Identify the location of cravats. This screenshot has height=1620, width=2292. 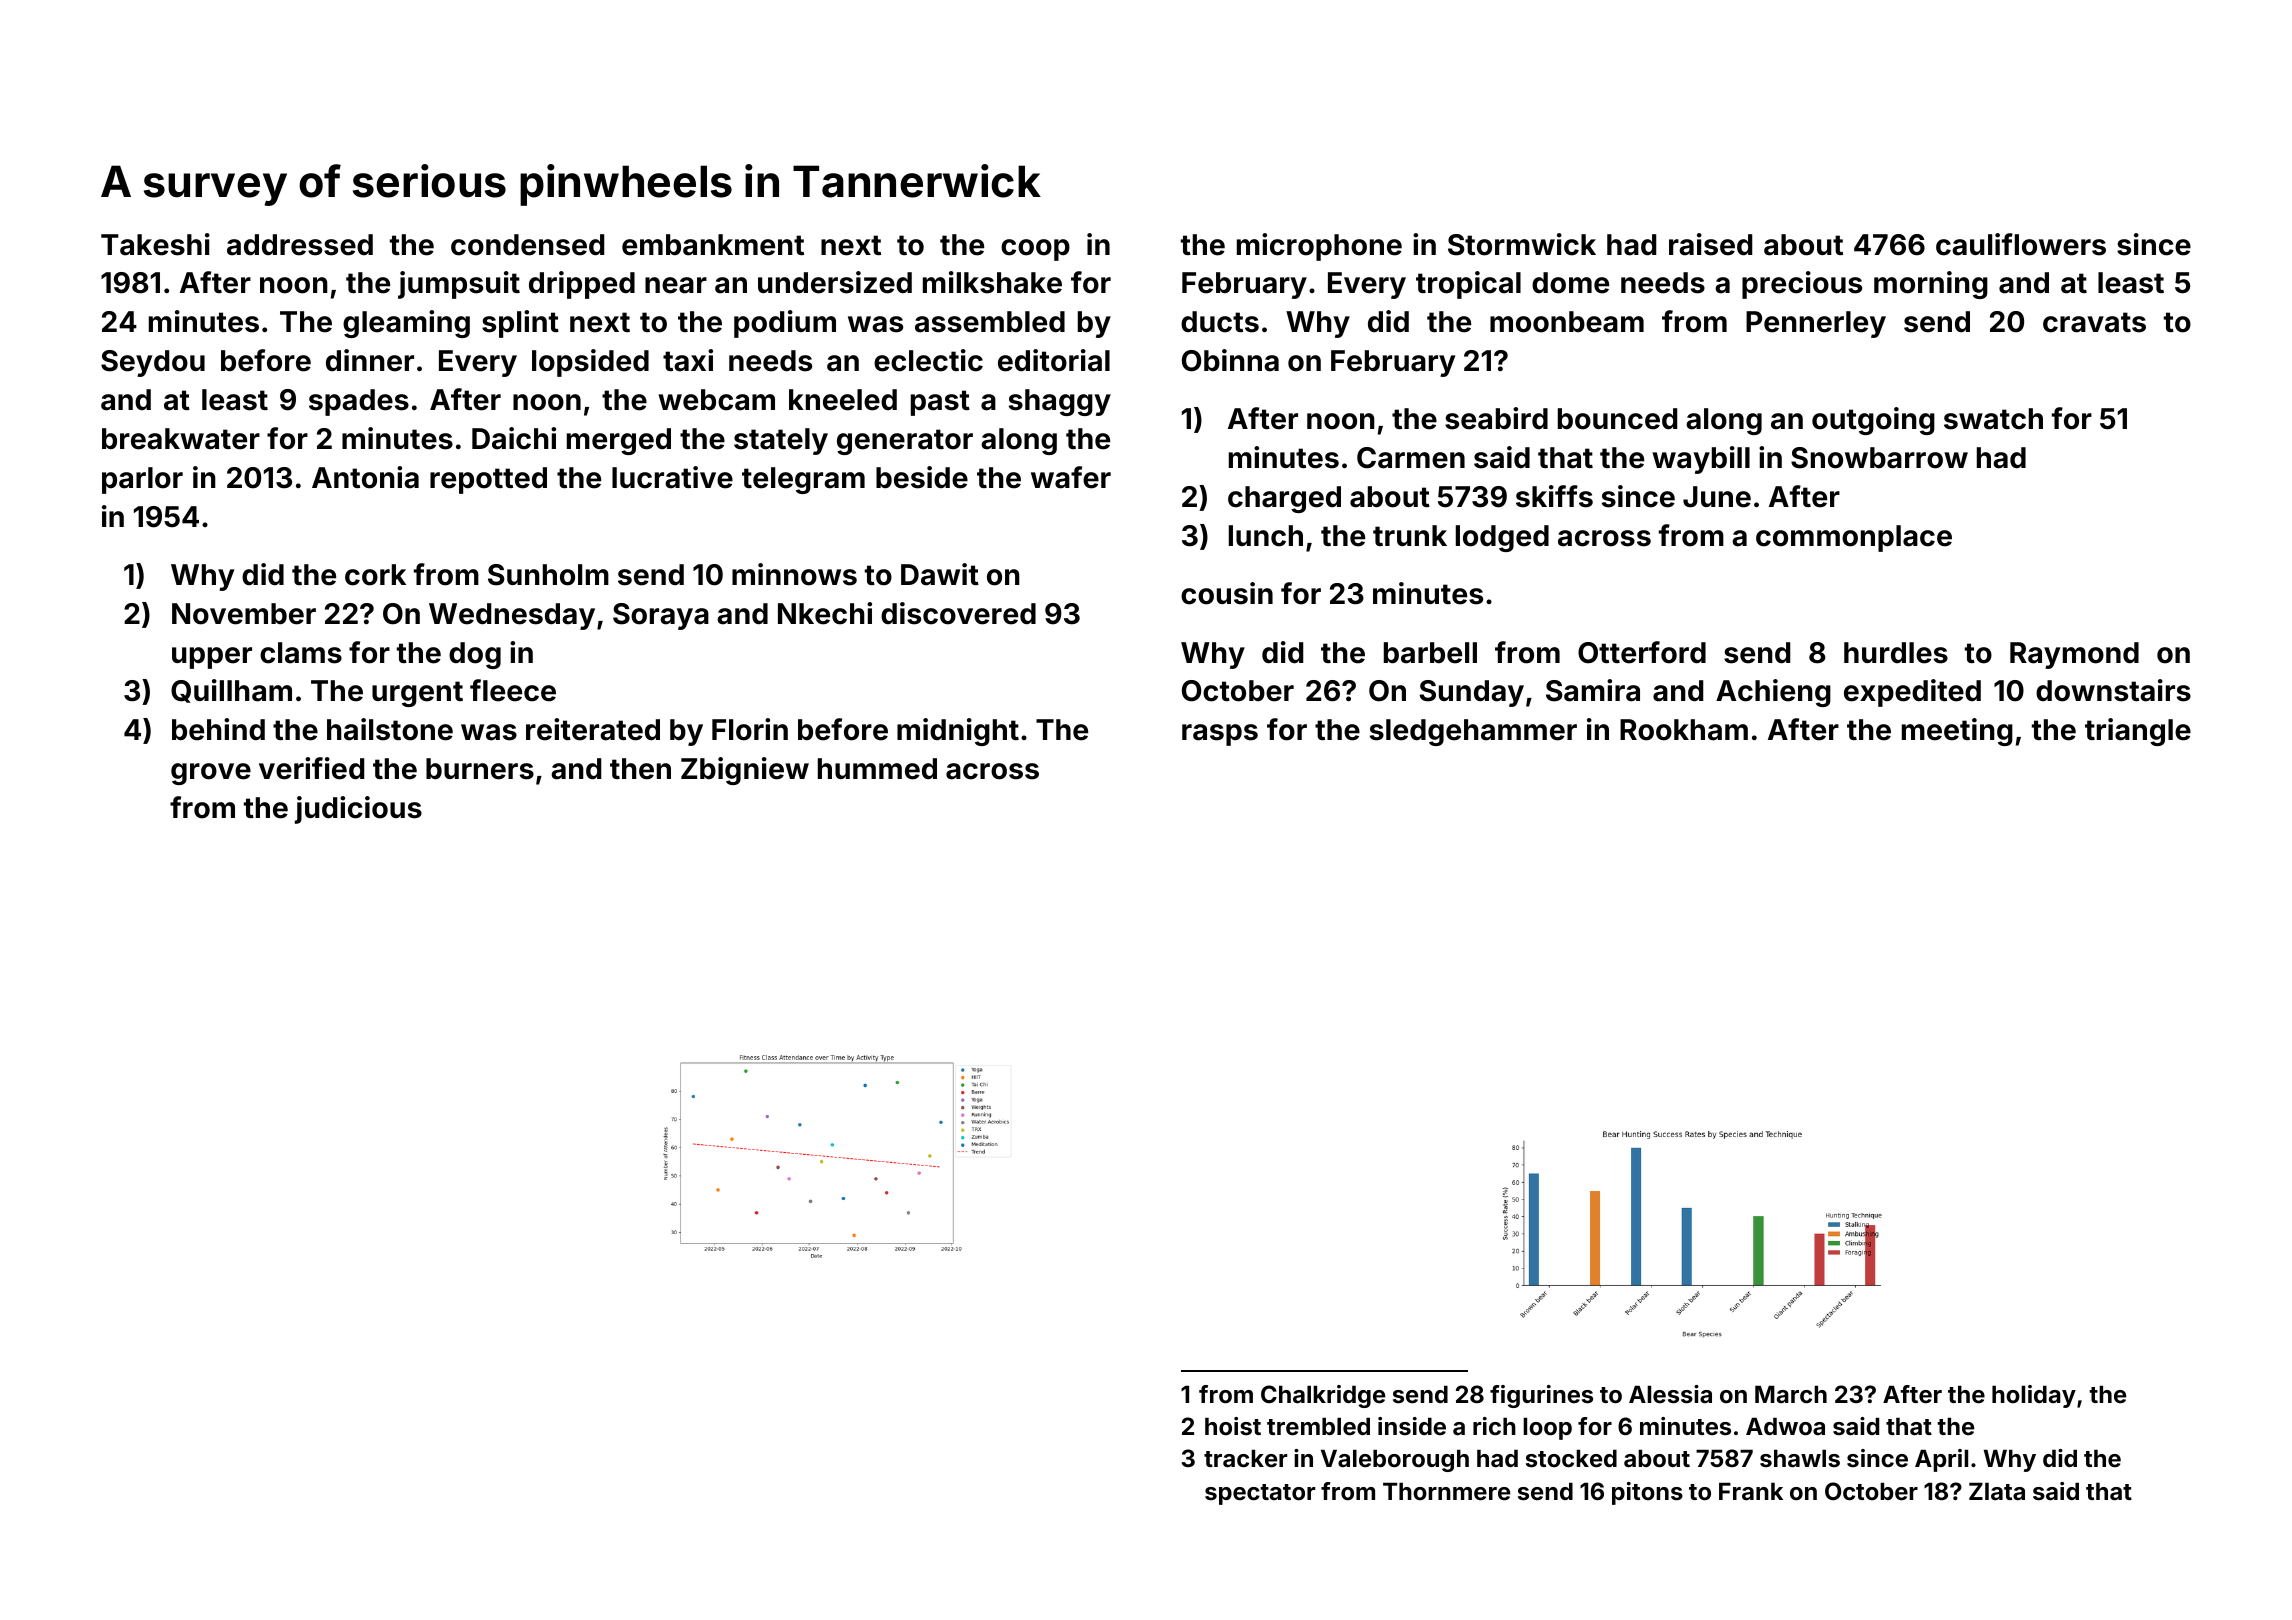
(2094, 322).
